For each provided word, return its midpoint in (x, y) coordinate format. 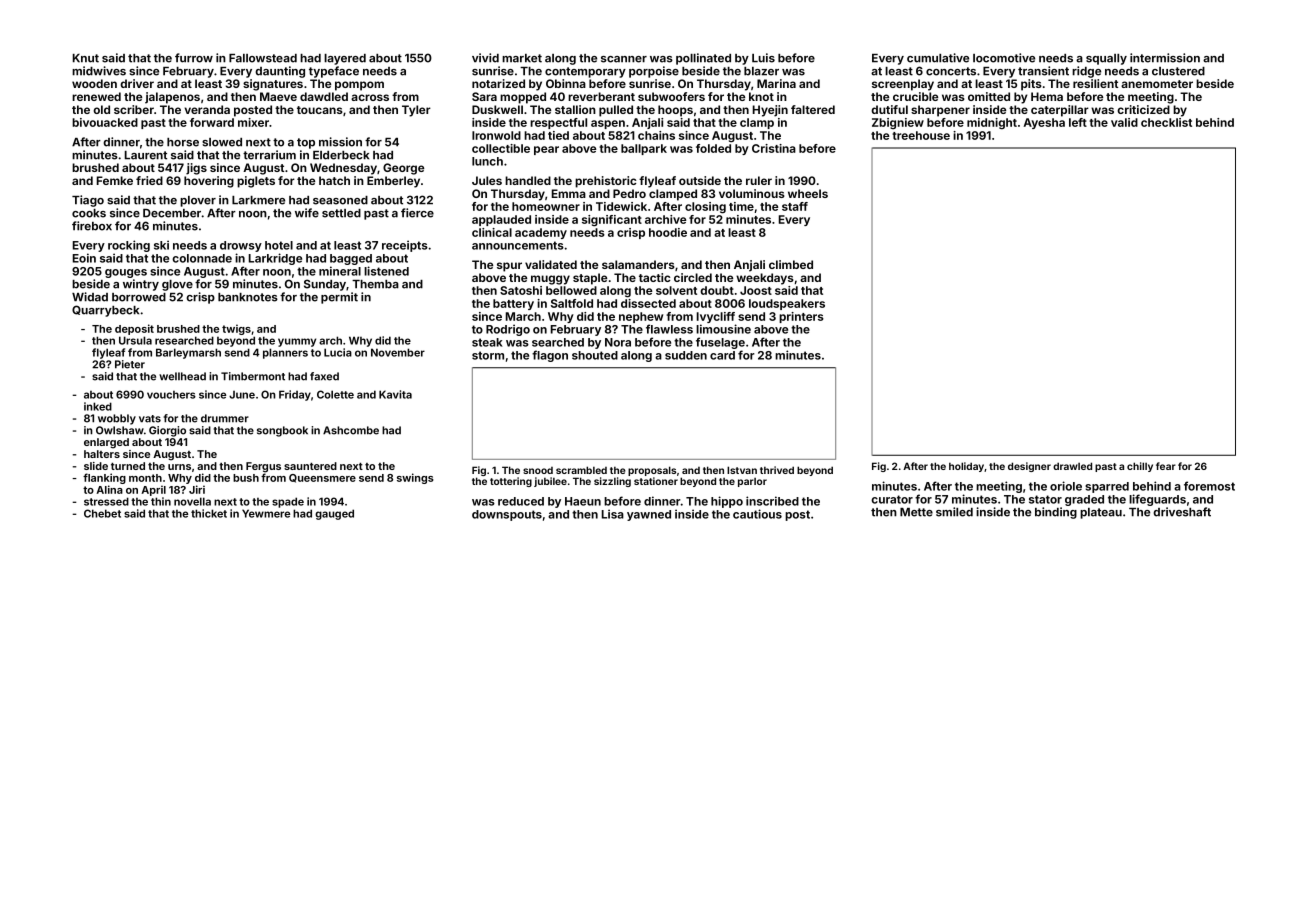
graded (1084, 500)
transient (1043, 71)
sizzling (612, 482)
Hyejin (770, 111)
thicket (209, 513)
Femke (115, 180)
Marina (776, 83)
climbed (791, 264)
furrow (194, 58)
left (1078, 122)
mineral (340, 271)
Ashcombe (351, 430)
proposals (652, 471)
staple (590, 279)
